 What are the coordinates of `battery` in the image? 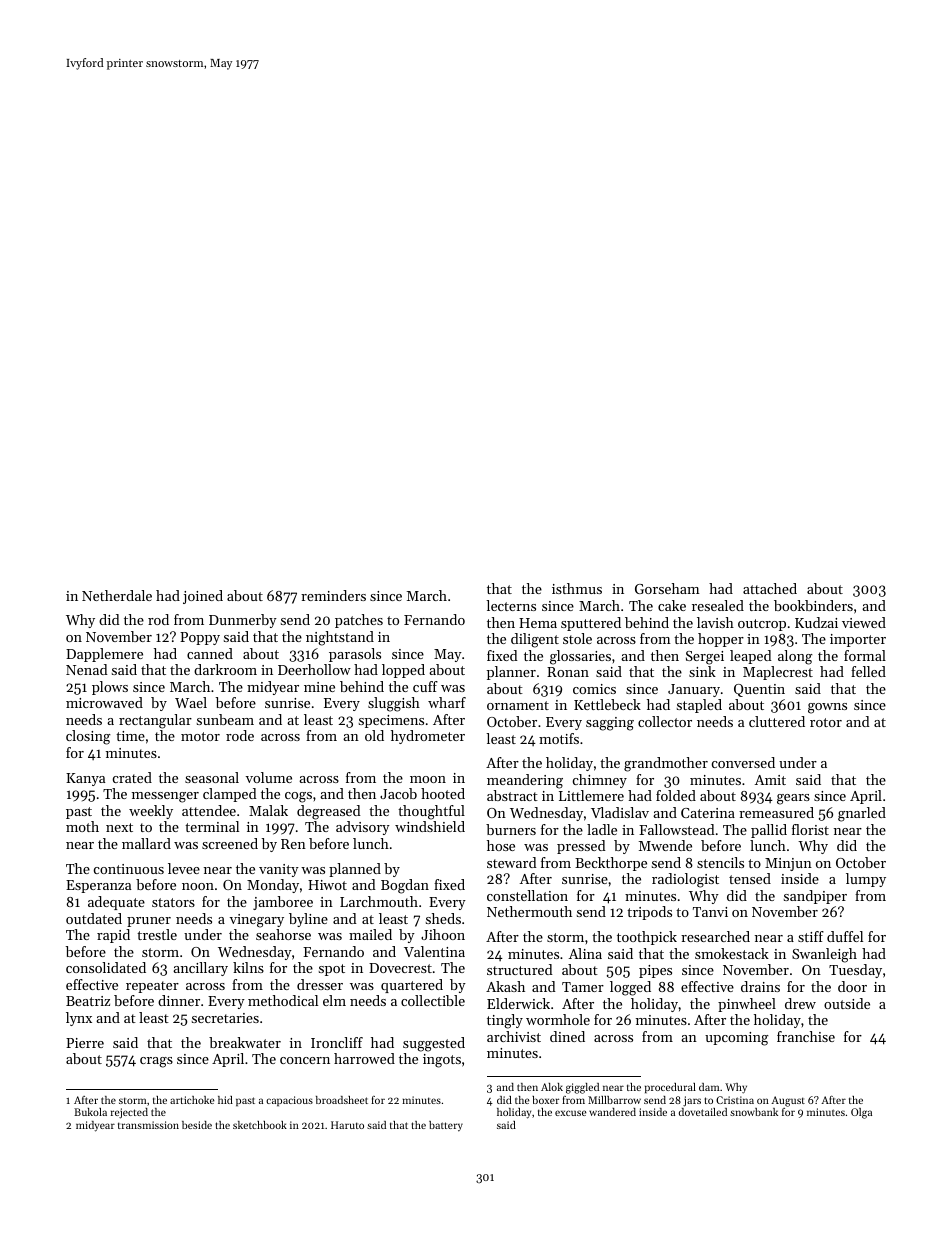 It's located at (446, 1126).
